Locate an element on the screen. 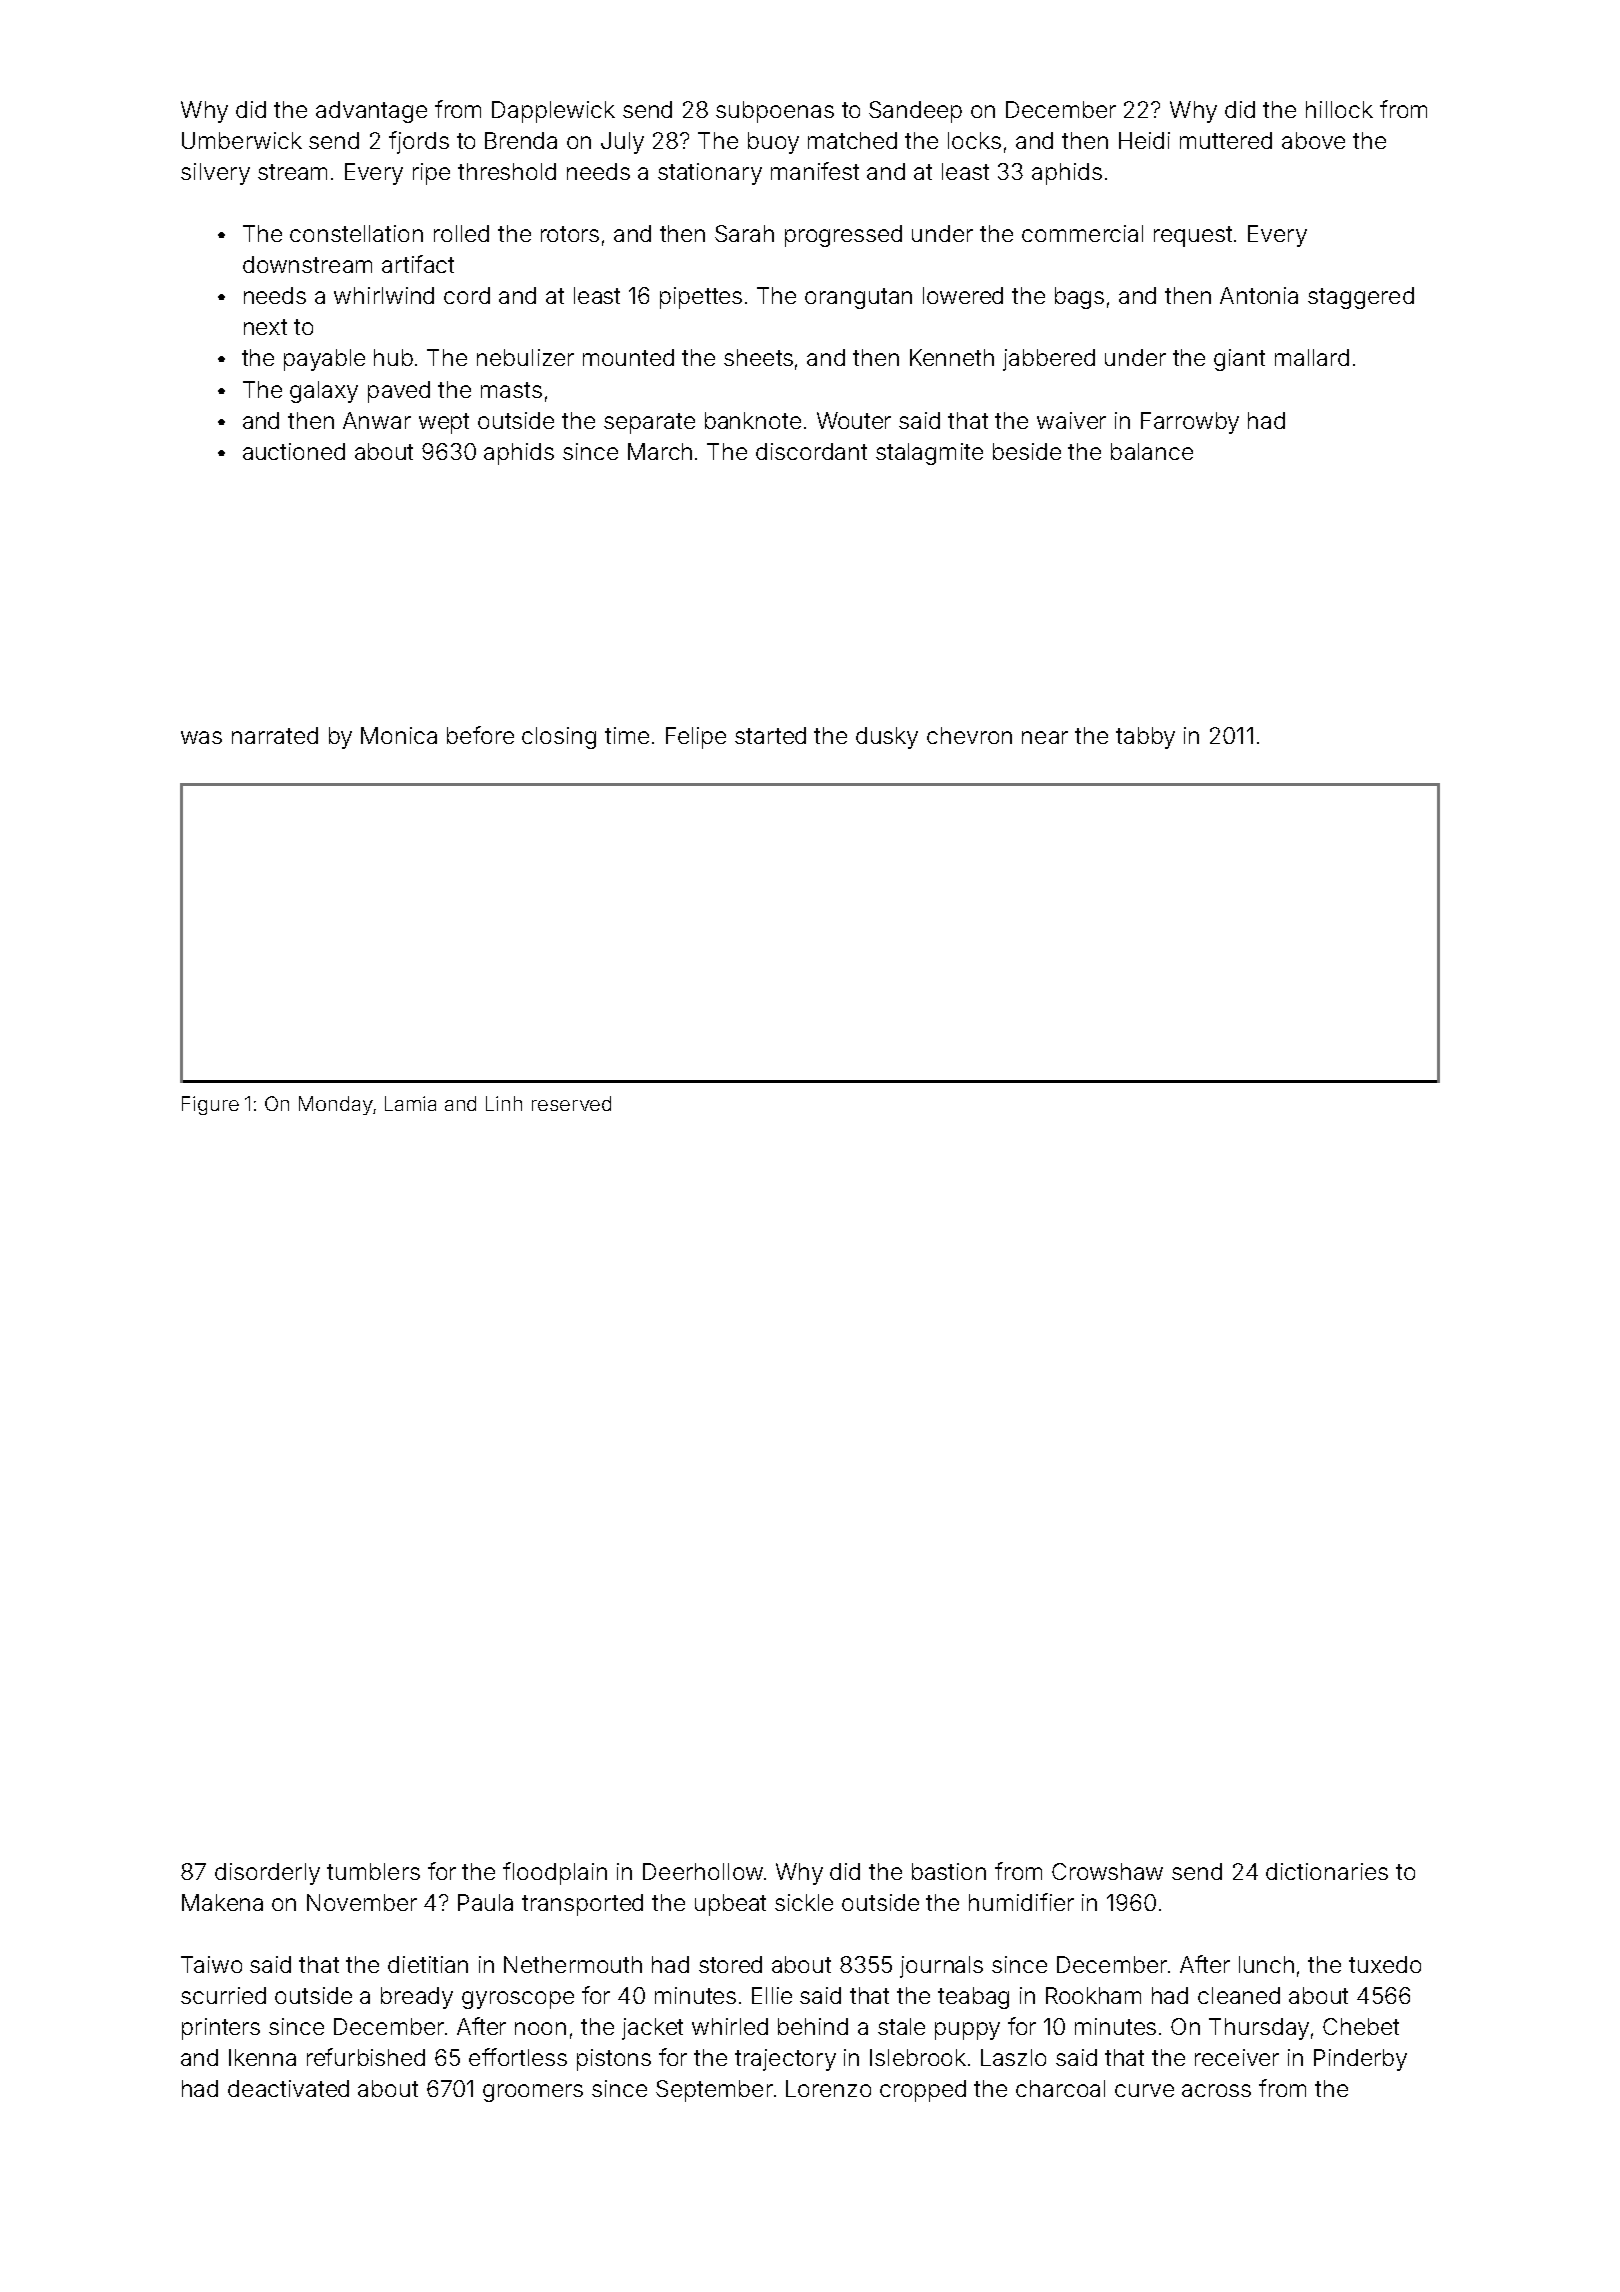  refurbished is located at coordinates (366, 2057).
